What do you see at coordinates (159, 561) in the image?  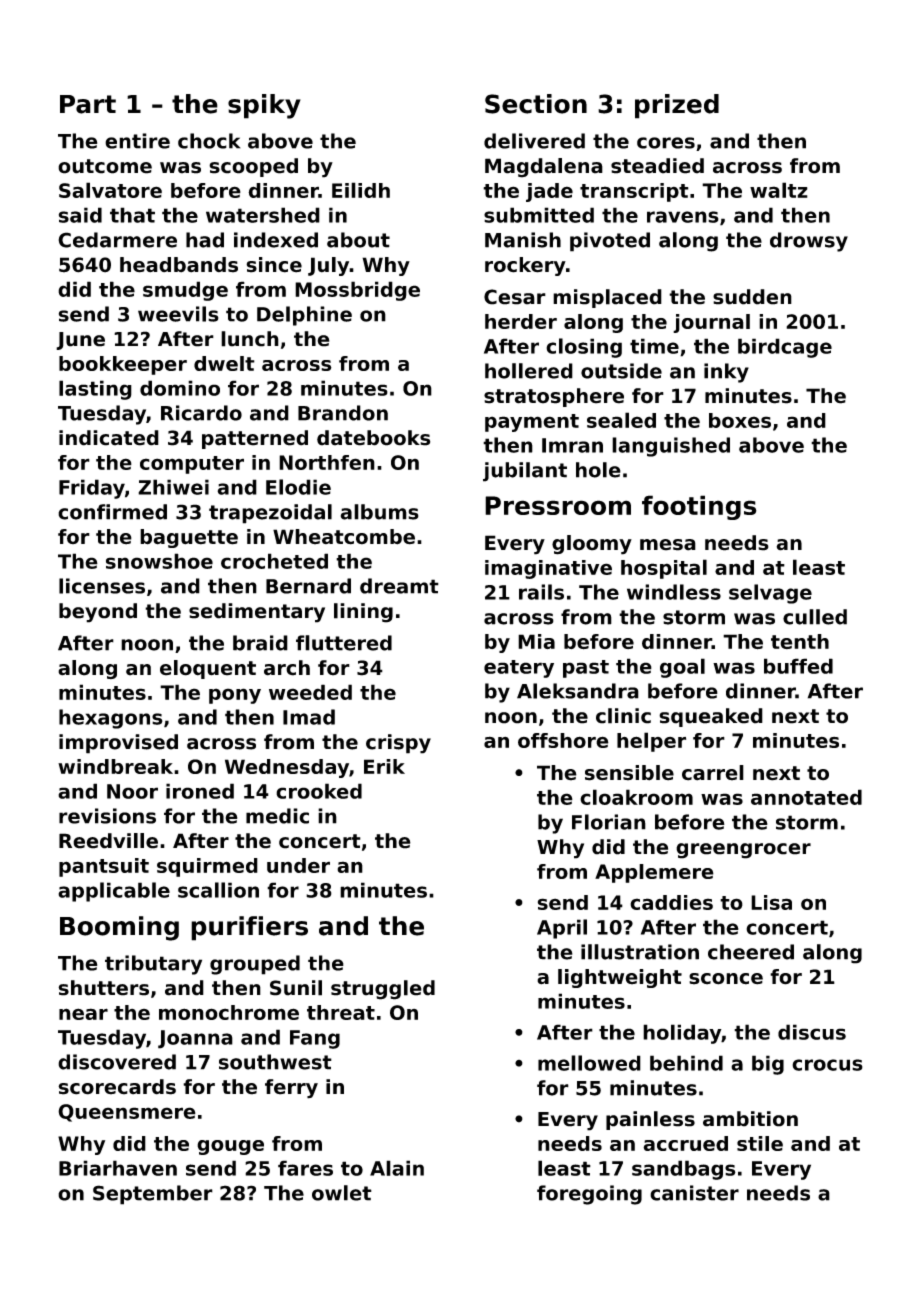 I see `snowshoe` at bounding box center [159, 561].
